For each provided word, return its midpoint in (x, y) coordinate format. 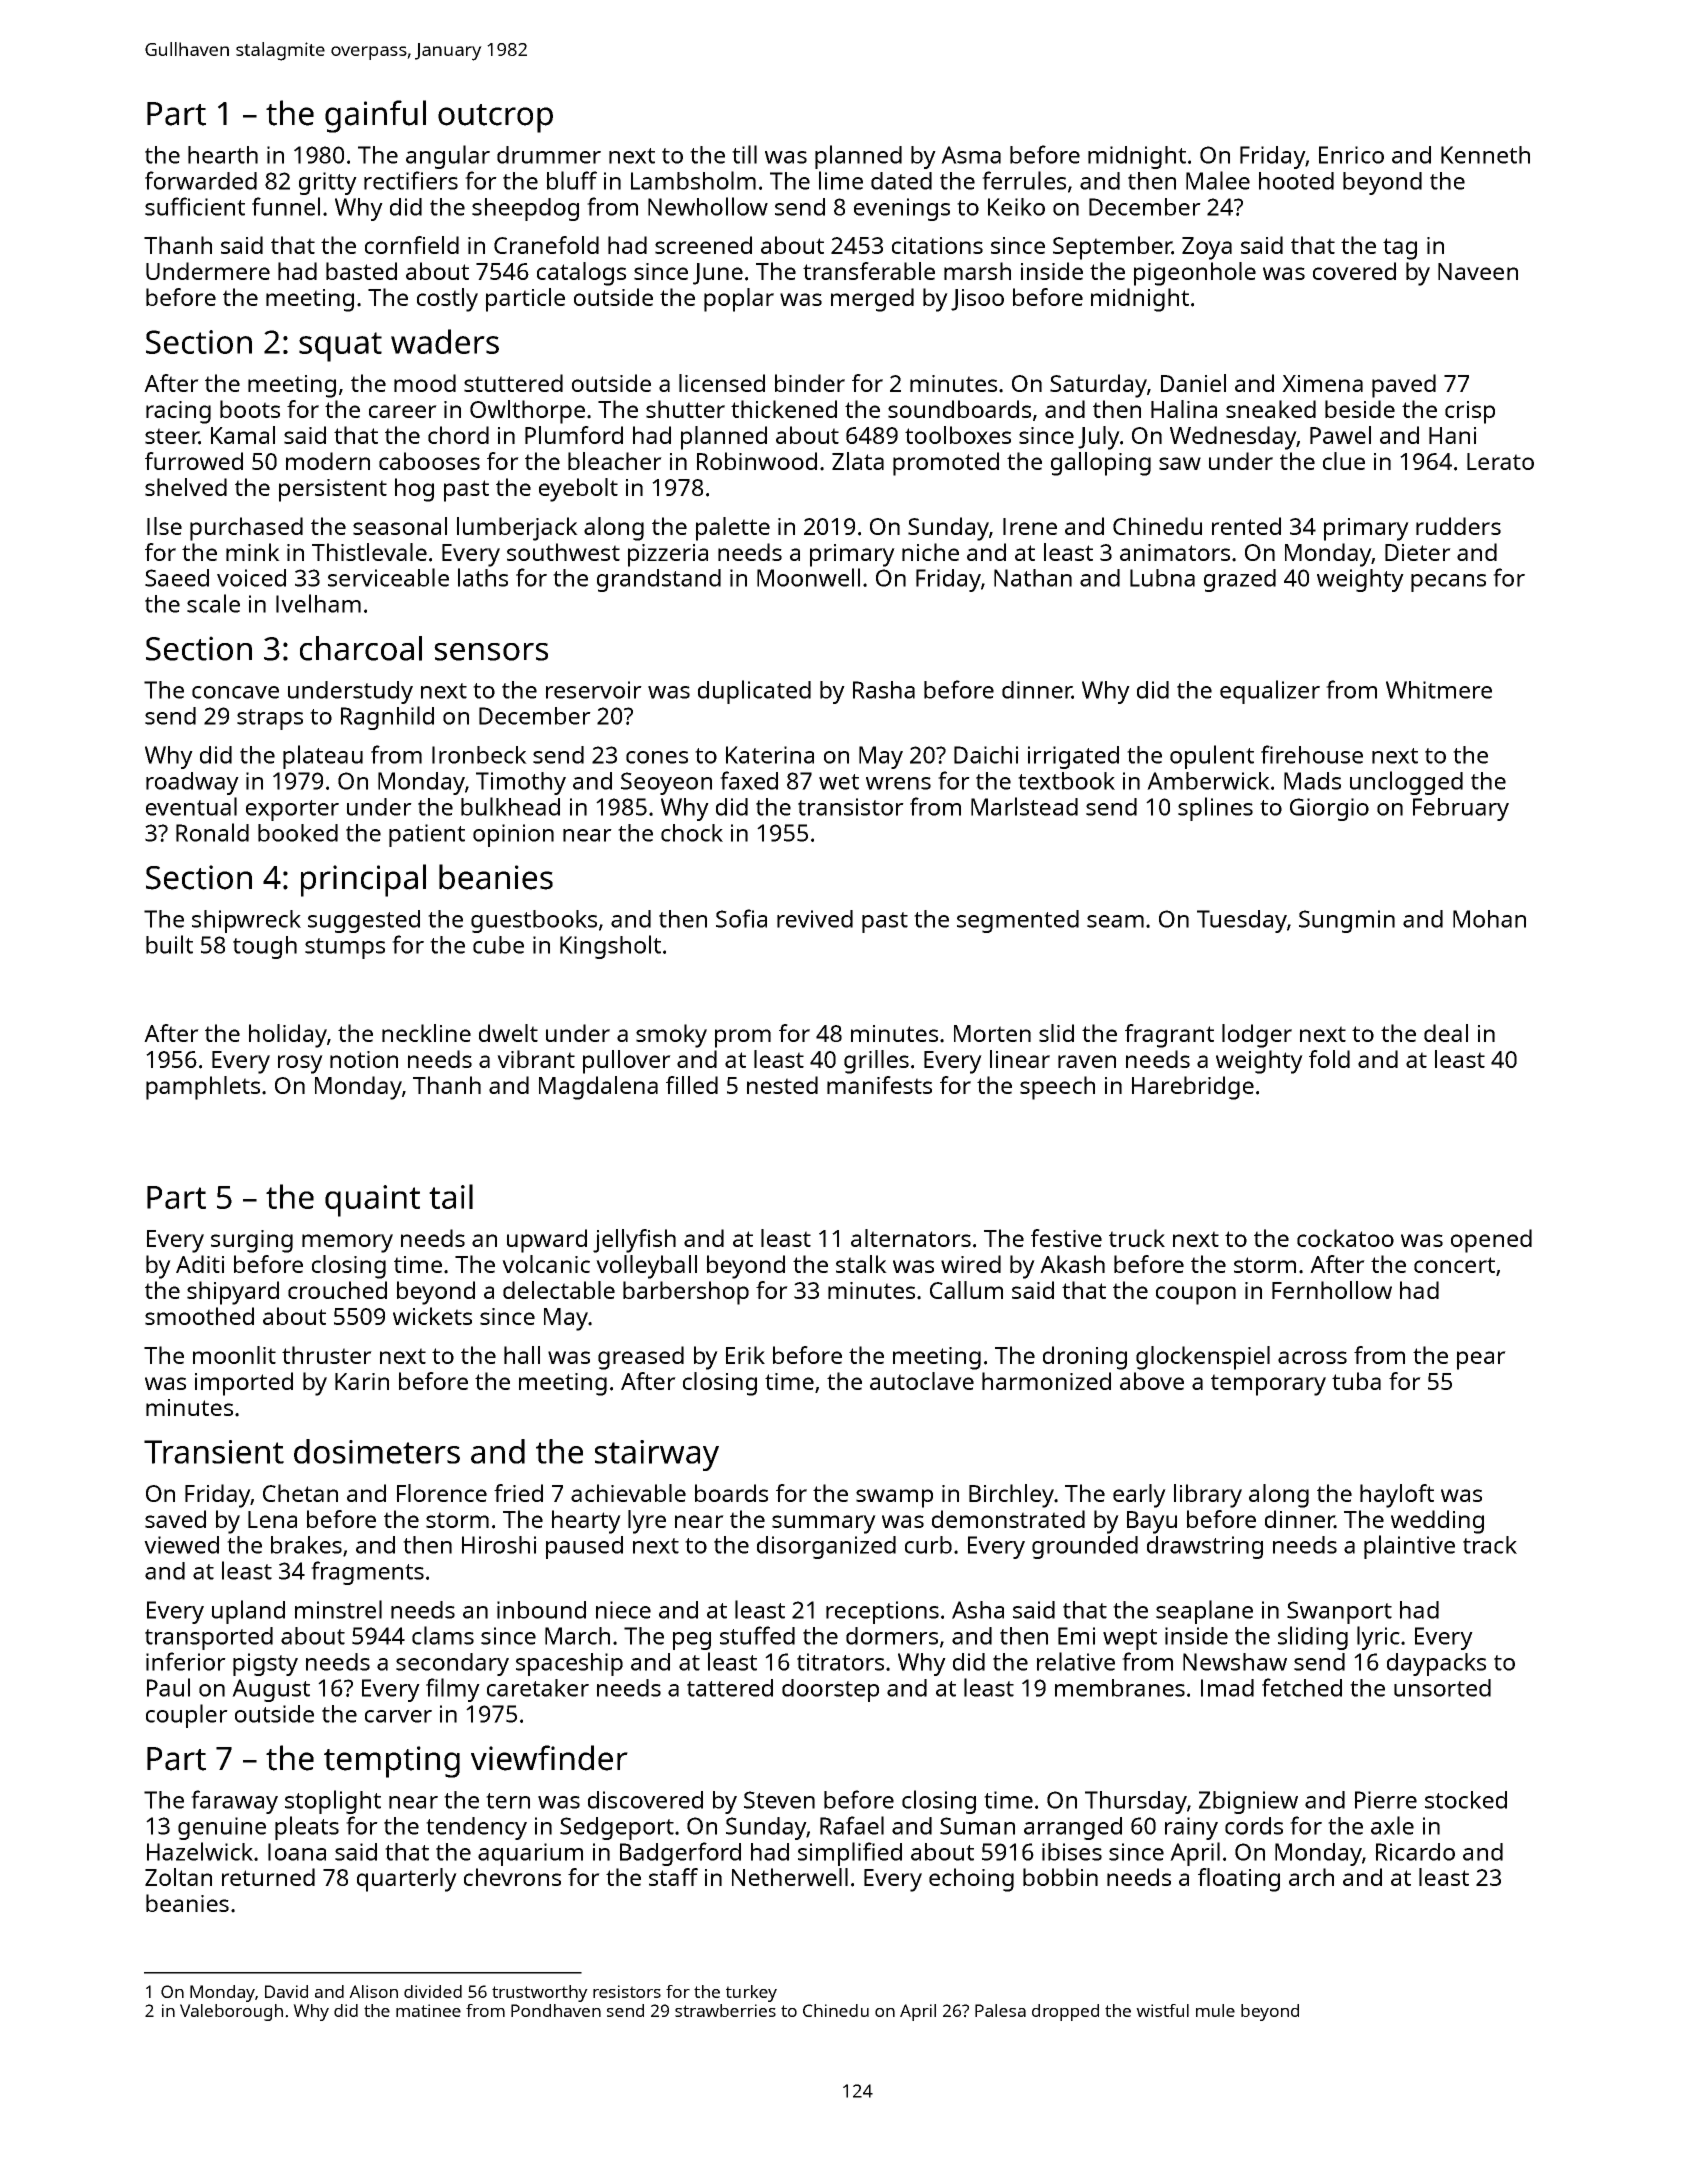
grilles (876, 1062)
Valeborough (231, 2012)
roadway (192, 783)
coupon (1196, 1295)
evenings (902, 209)
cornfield (412, 245)
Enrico (1351, 155)
